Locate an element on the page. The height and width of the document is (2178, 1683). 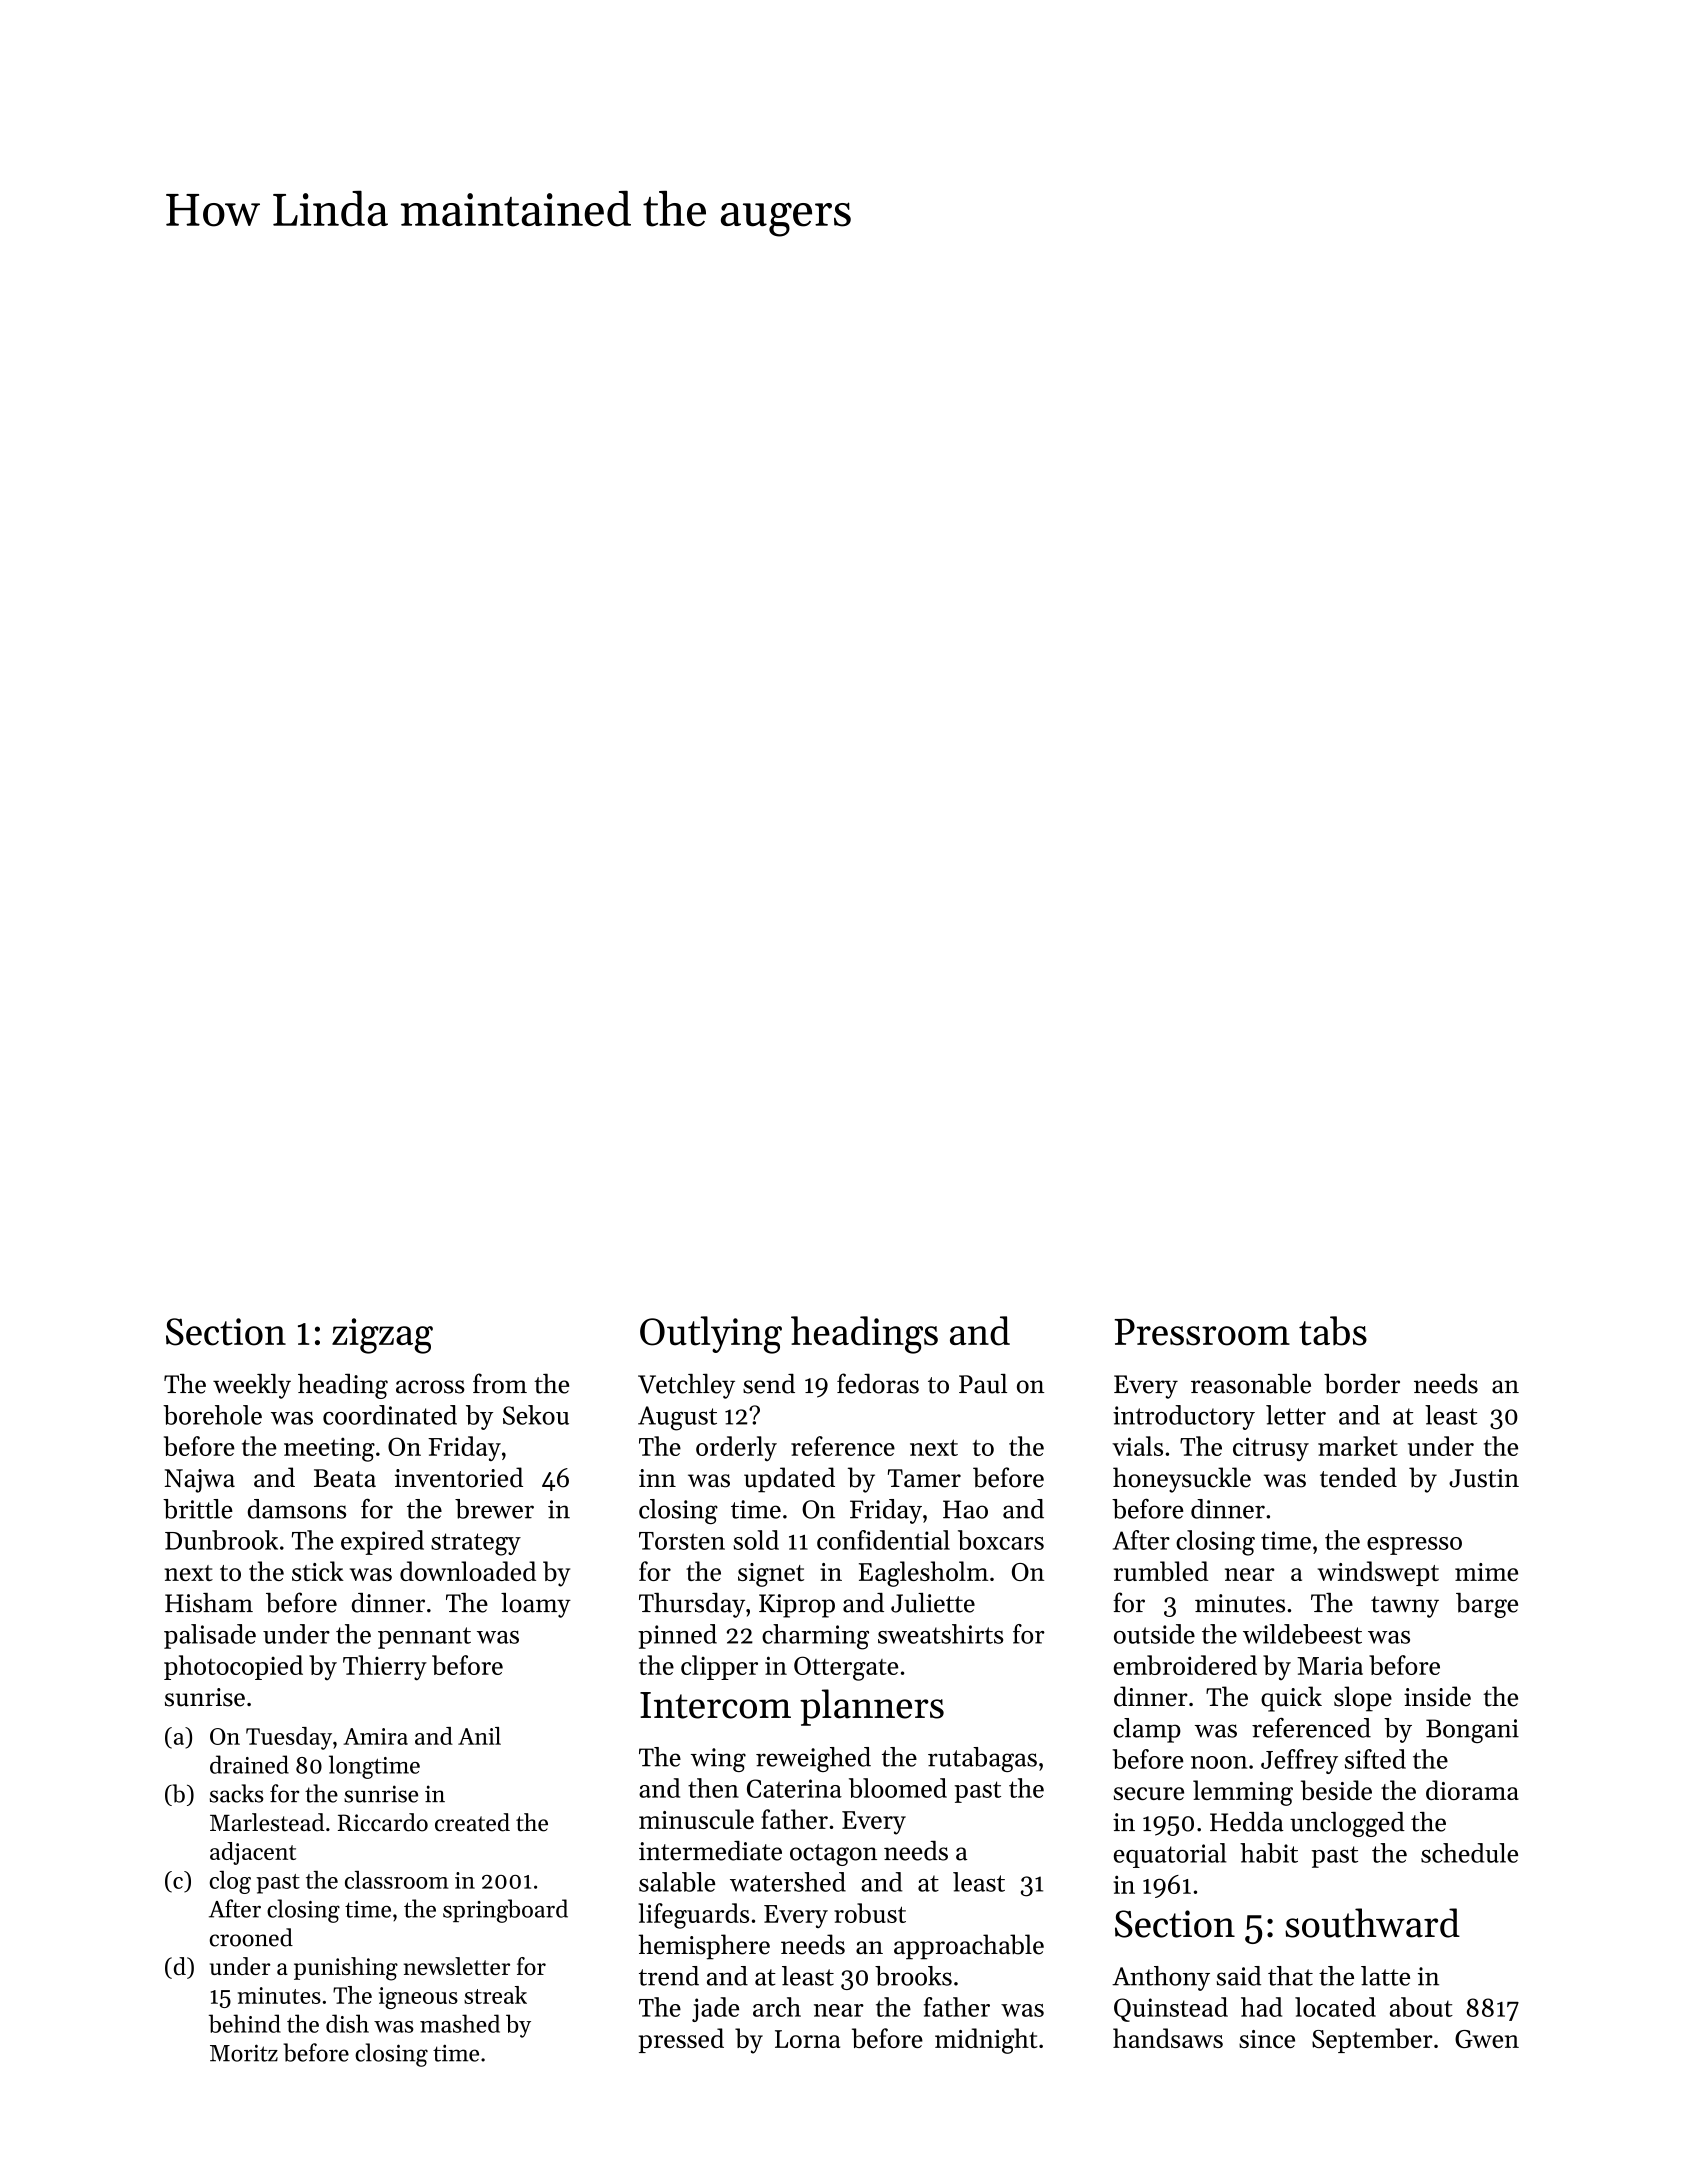
mashed is located at coordinates (460, 2023).
